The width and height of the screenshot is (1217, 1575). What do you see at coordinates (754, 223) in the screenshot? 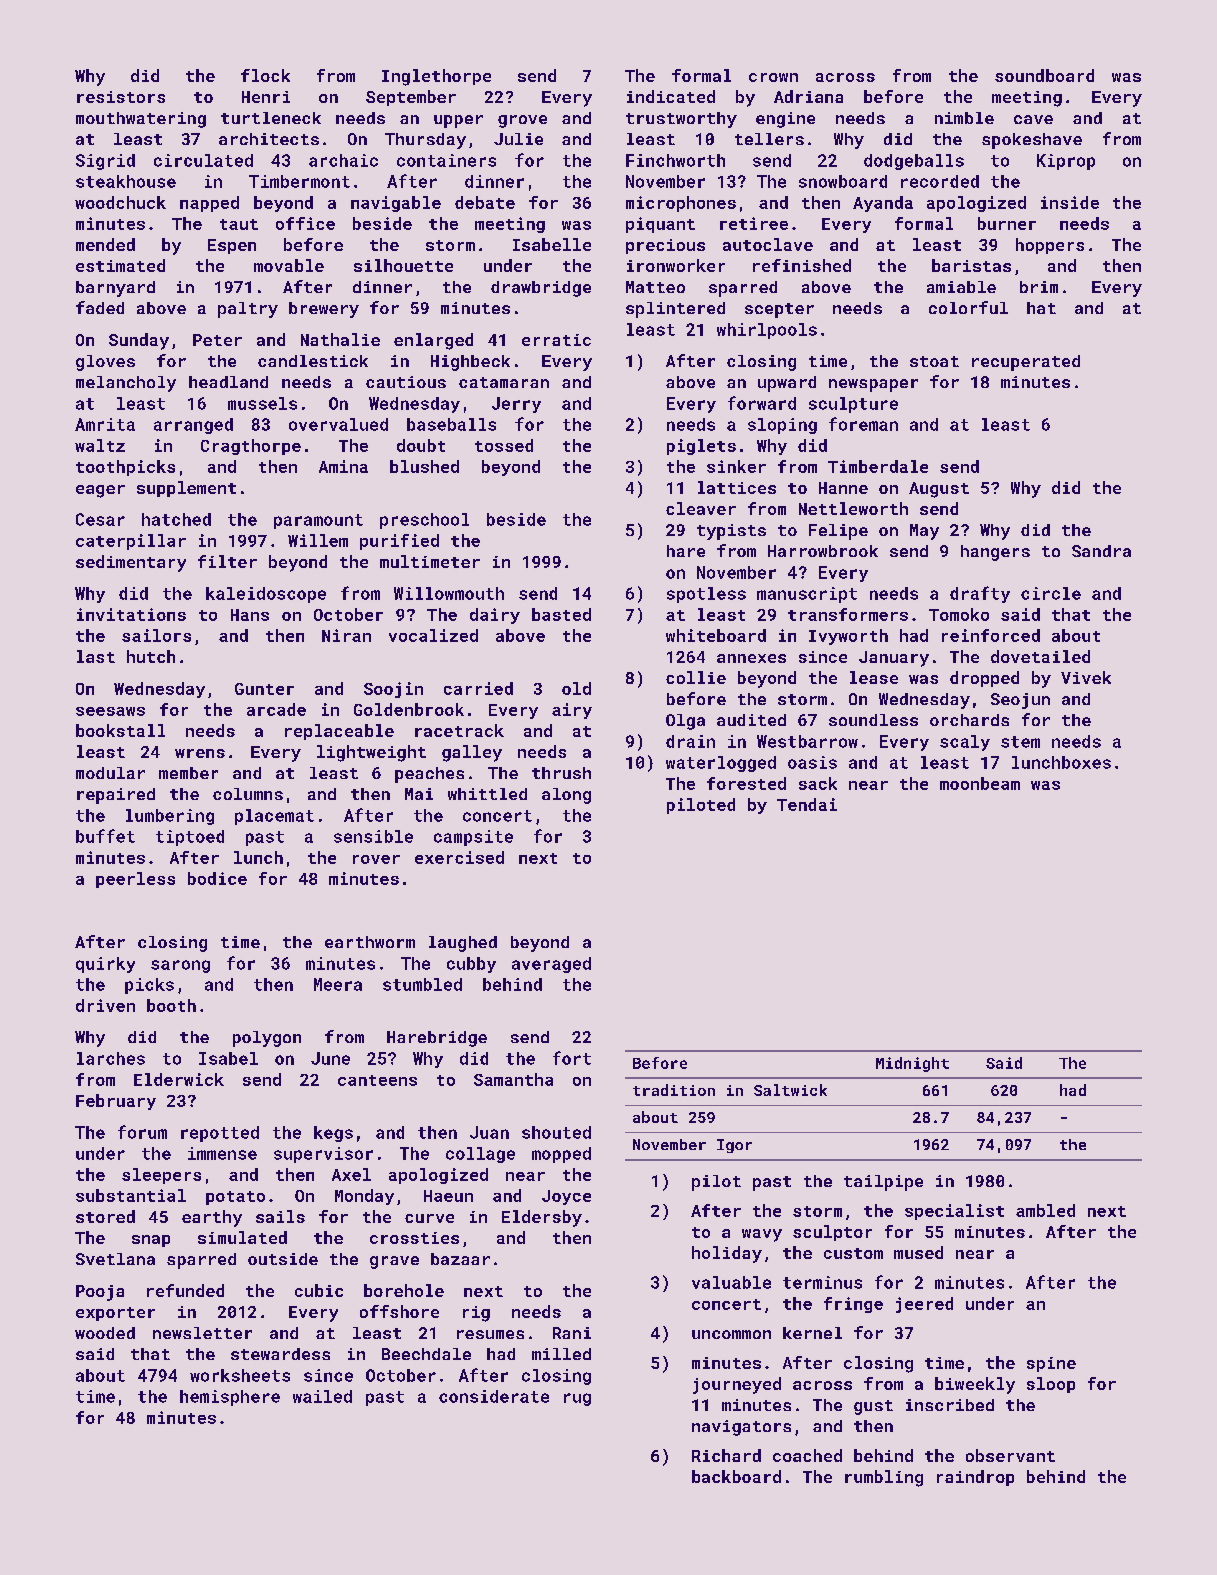
I see `retiree` at bounding box center [754, 223].
